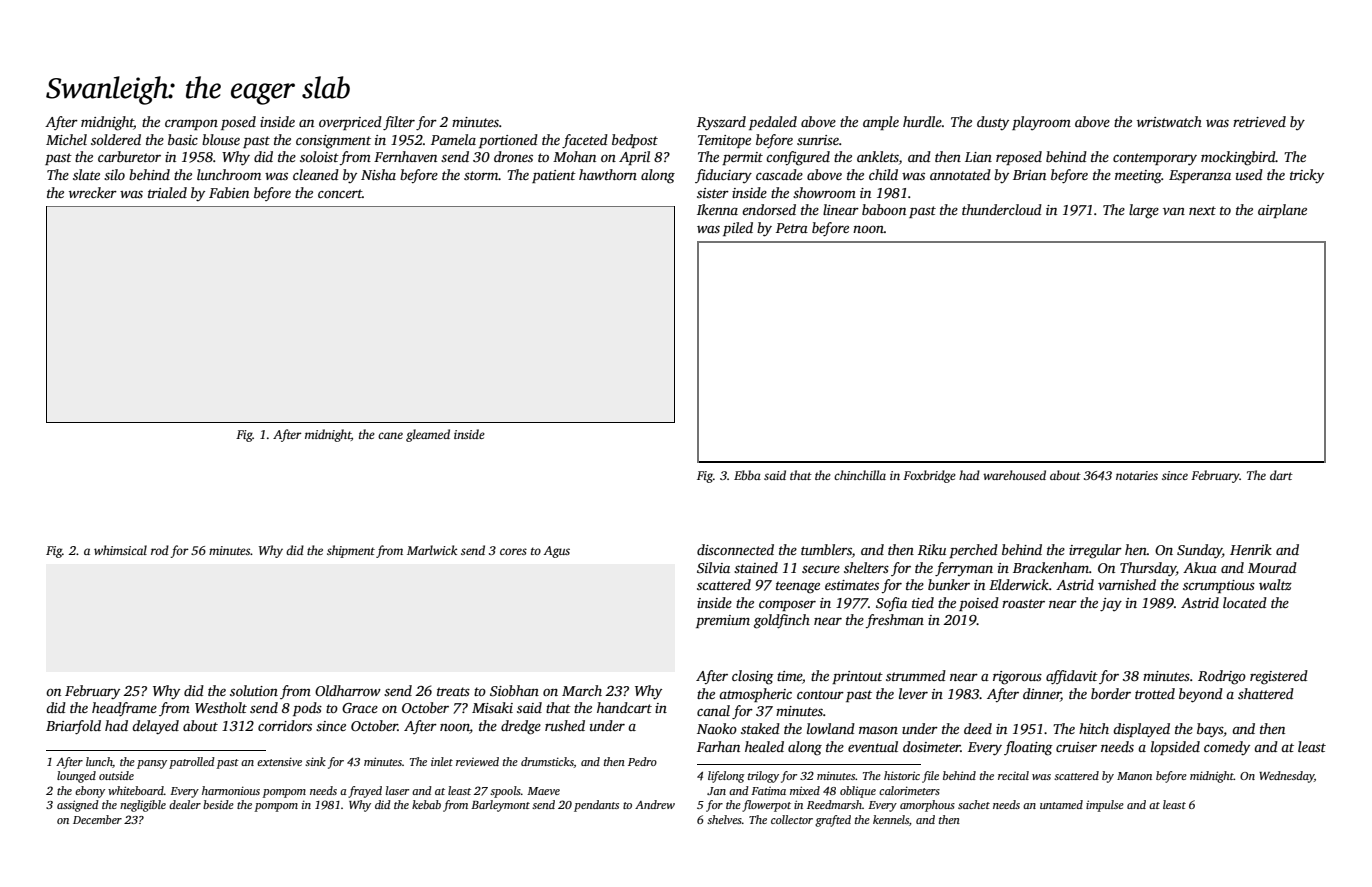 Image resolution: width=1372 pixels, height=887 pixels. Describe the element at coordinates (428, 435) in the screenshot. I see `gleamed` at that location.
